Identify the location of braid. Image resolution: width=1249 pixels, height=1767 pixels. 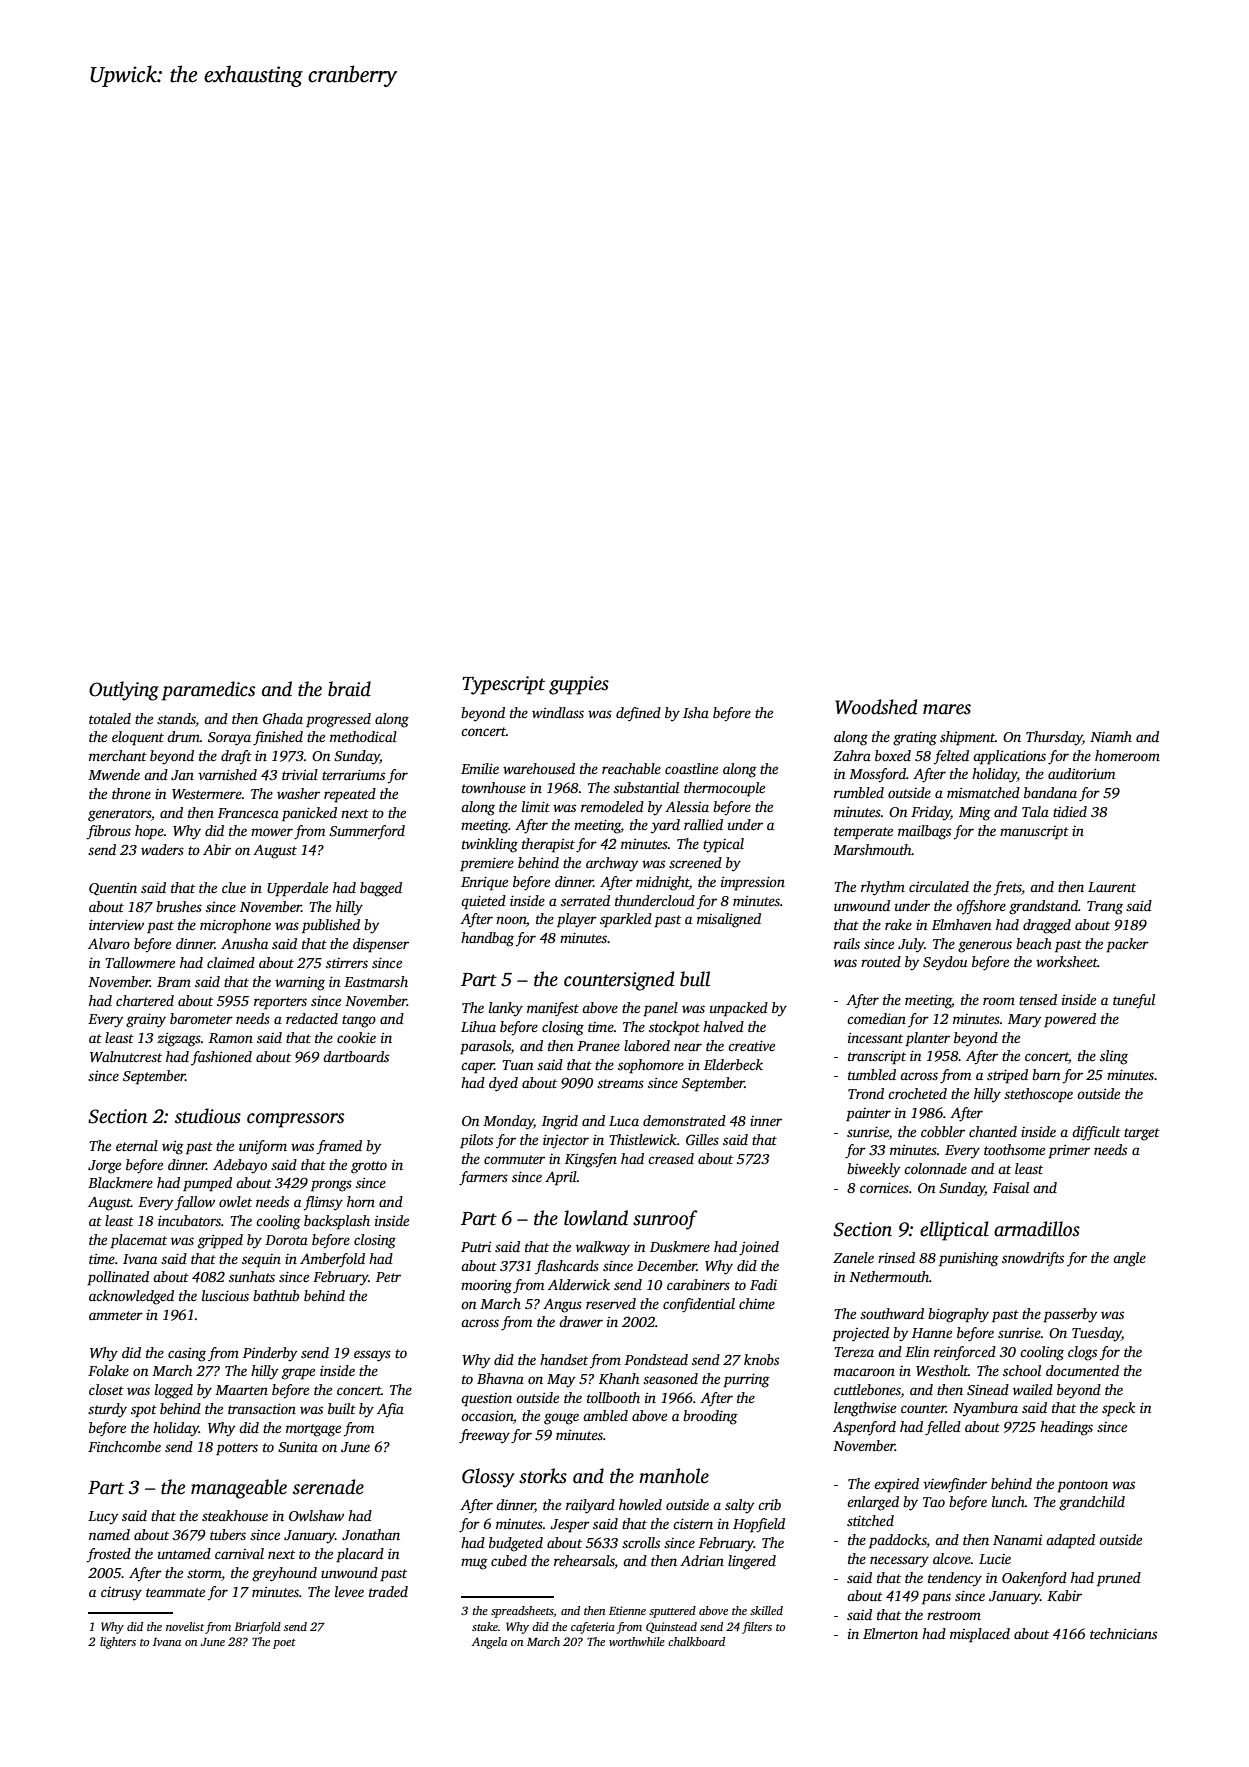
(349, 689).
